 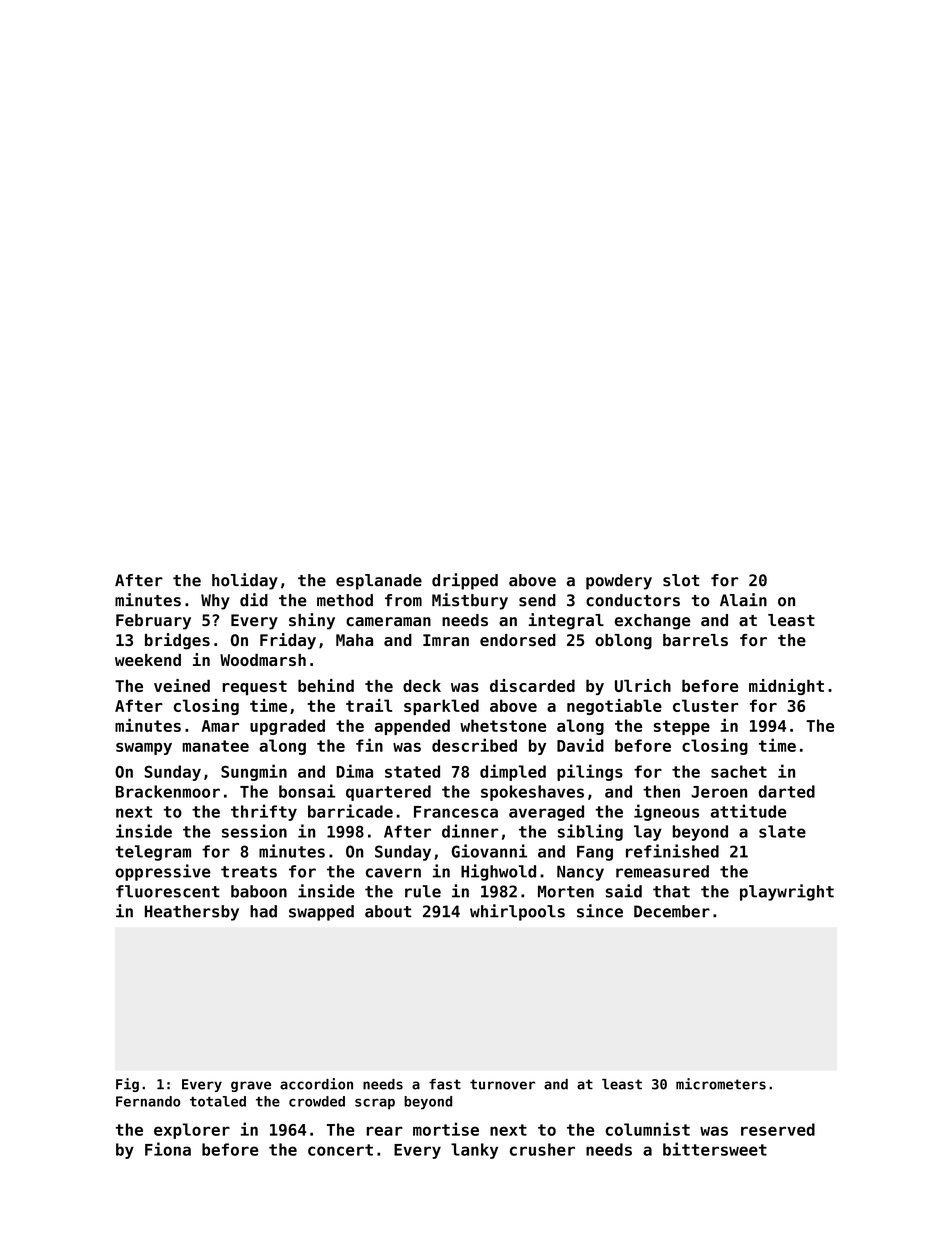 I want to click on described, so click(x=474, y=745).
